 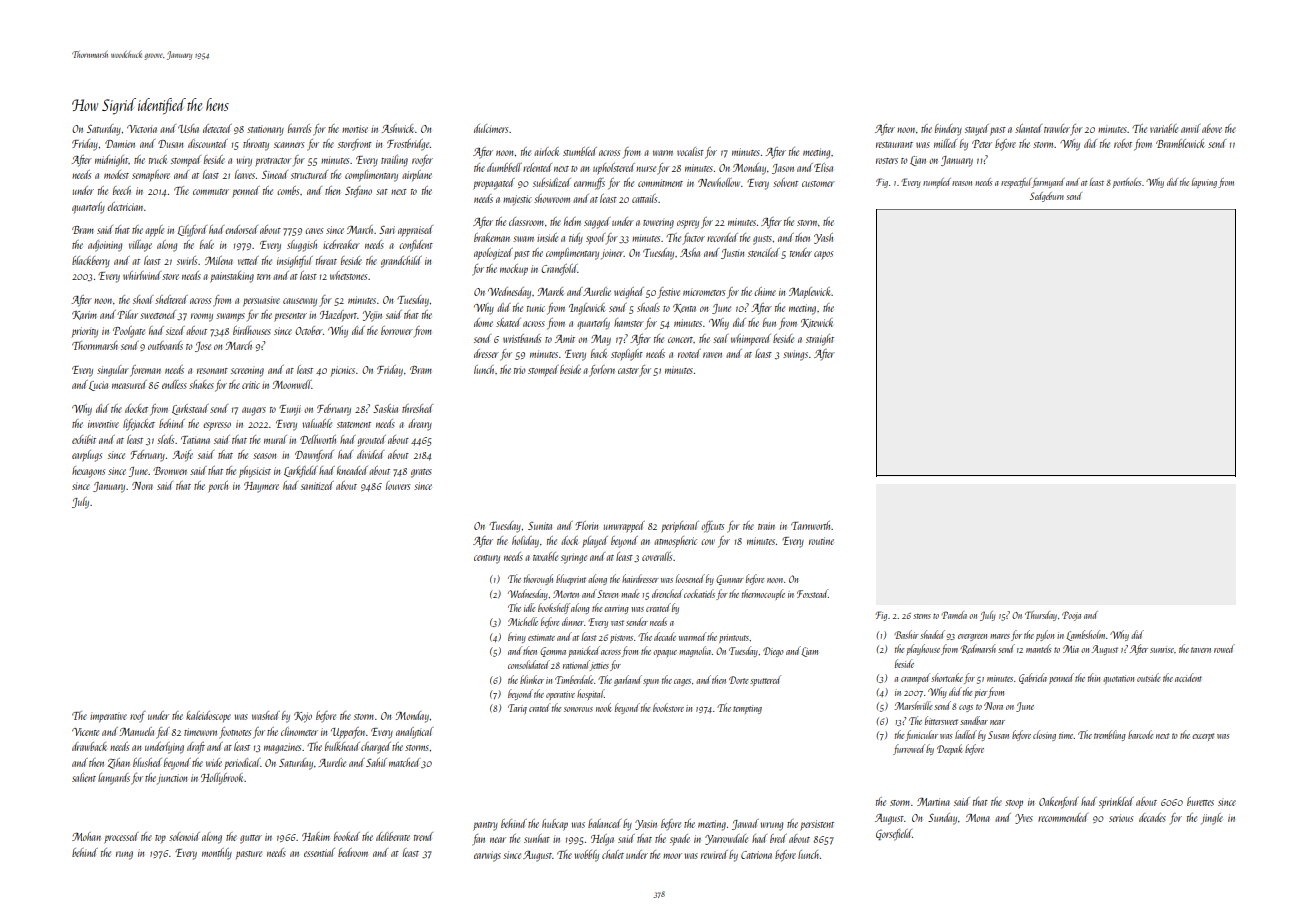 I want to click on trailing, so click(x=394, y=161).
